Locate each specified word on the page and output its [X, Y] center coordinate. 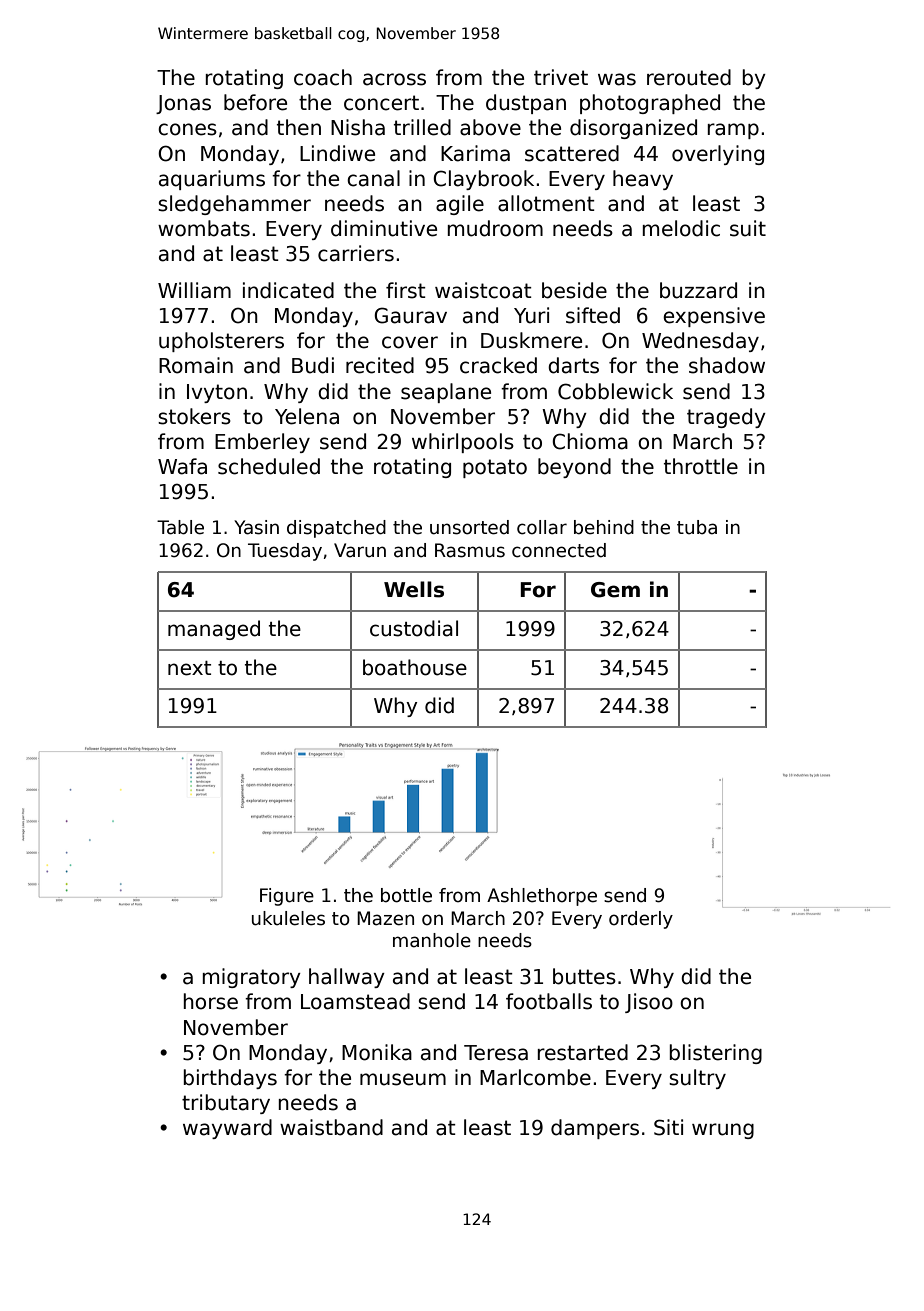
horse [210, 1001]
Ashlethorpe [542, 897]
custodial [414, 628]
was [617, 79]
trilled [422, 127]
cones [187, 129]
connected [559, 550]
